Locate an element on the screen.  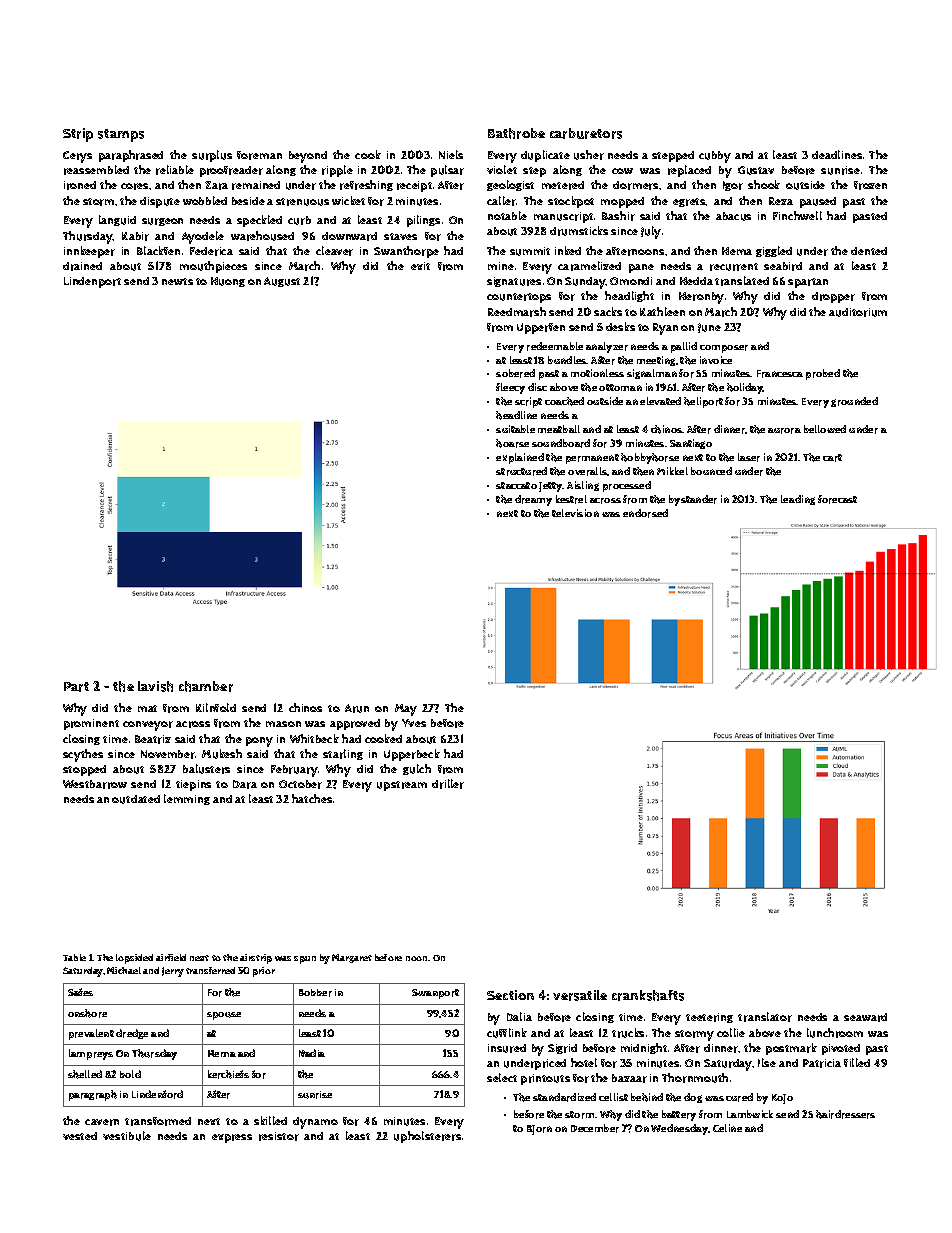
lavish is located at coordinates (155, 686).
